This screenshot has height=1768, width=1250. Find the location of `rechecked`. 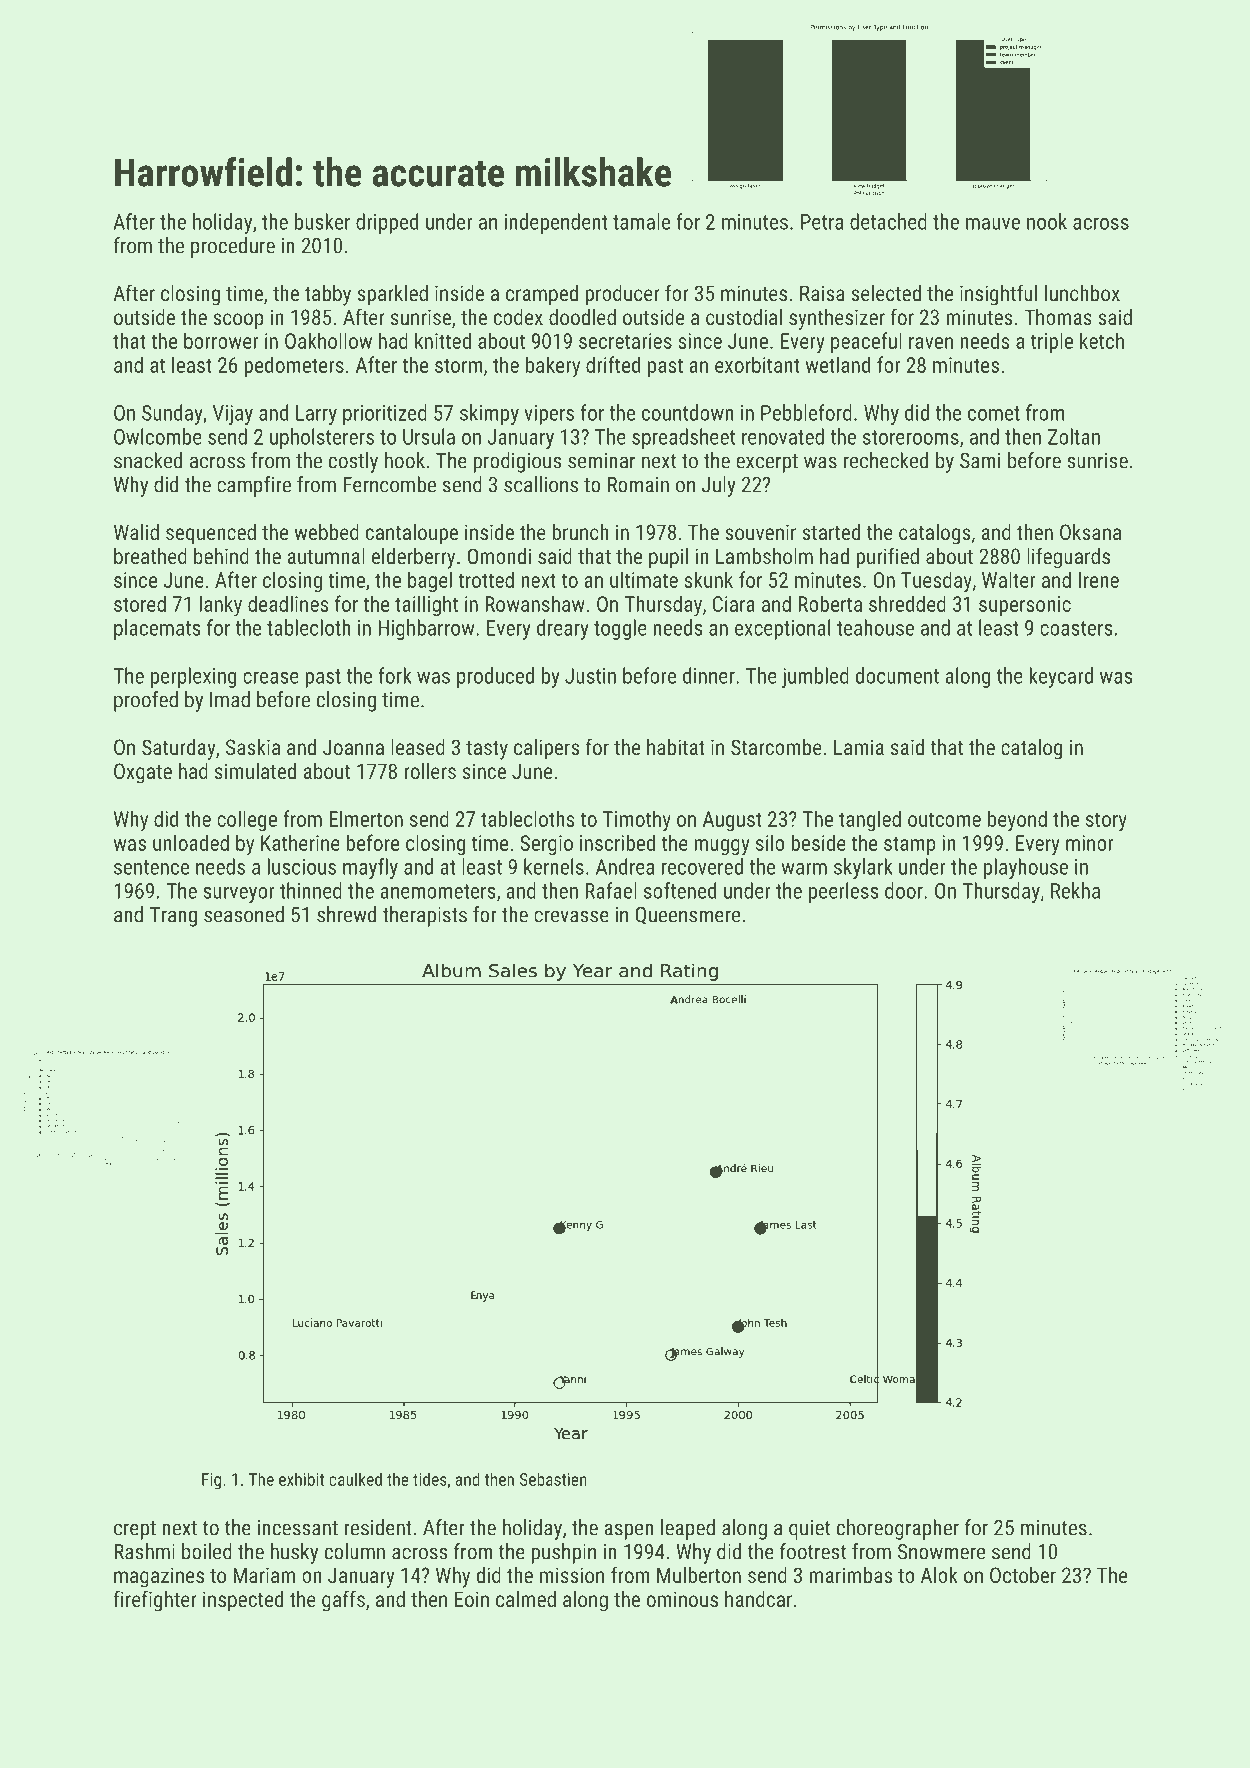

rechecked is located at coordinates (886, 460).
